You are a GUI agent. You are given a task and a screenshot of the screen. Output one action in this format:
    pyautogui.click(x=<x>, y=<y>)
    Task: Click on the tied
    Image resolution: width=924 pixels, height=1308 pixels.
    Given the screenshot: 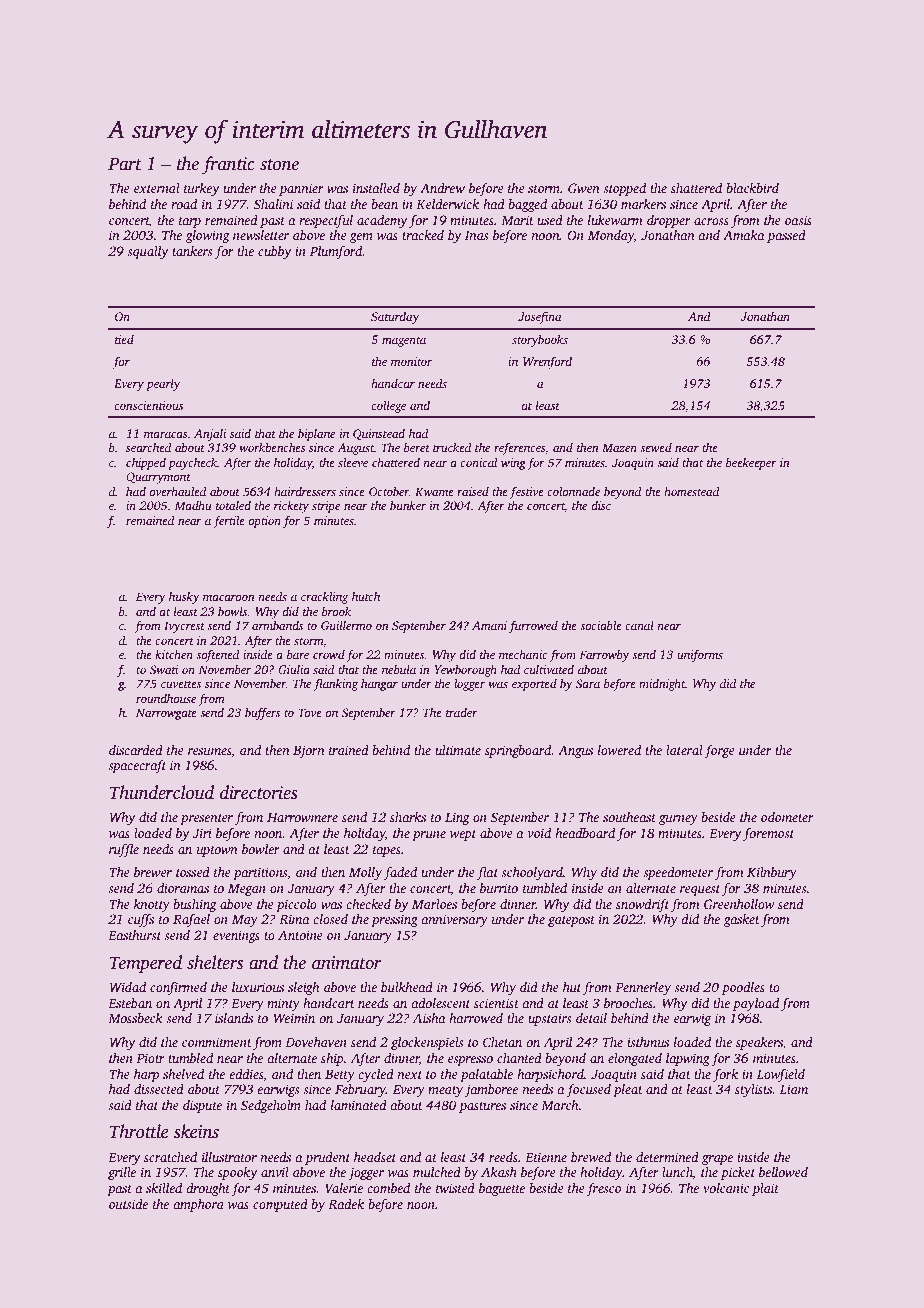 What is the action you would take?
    pyautogui.click(x=124, y=339)
